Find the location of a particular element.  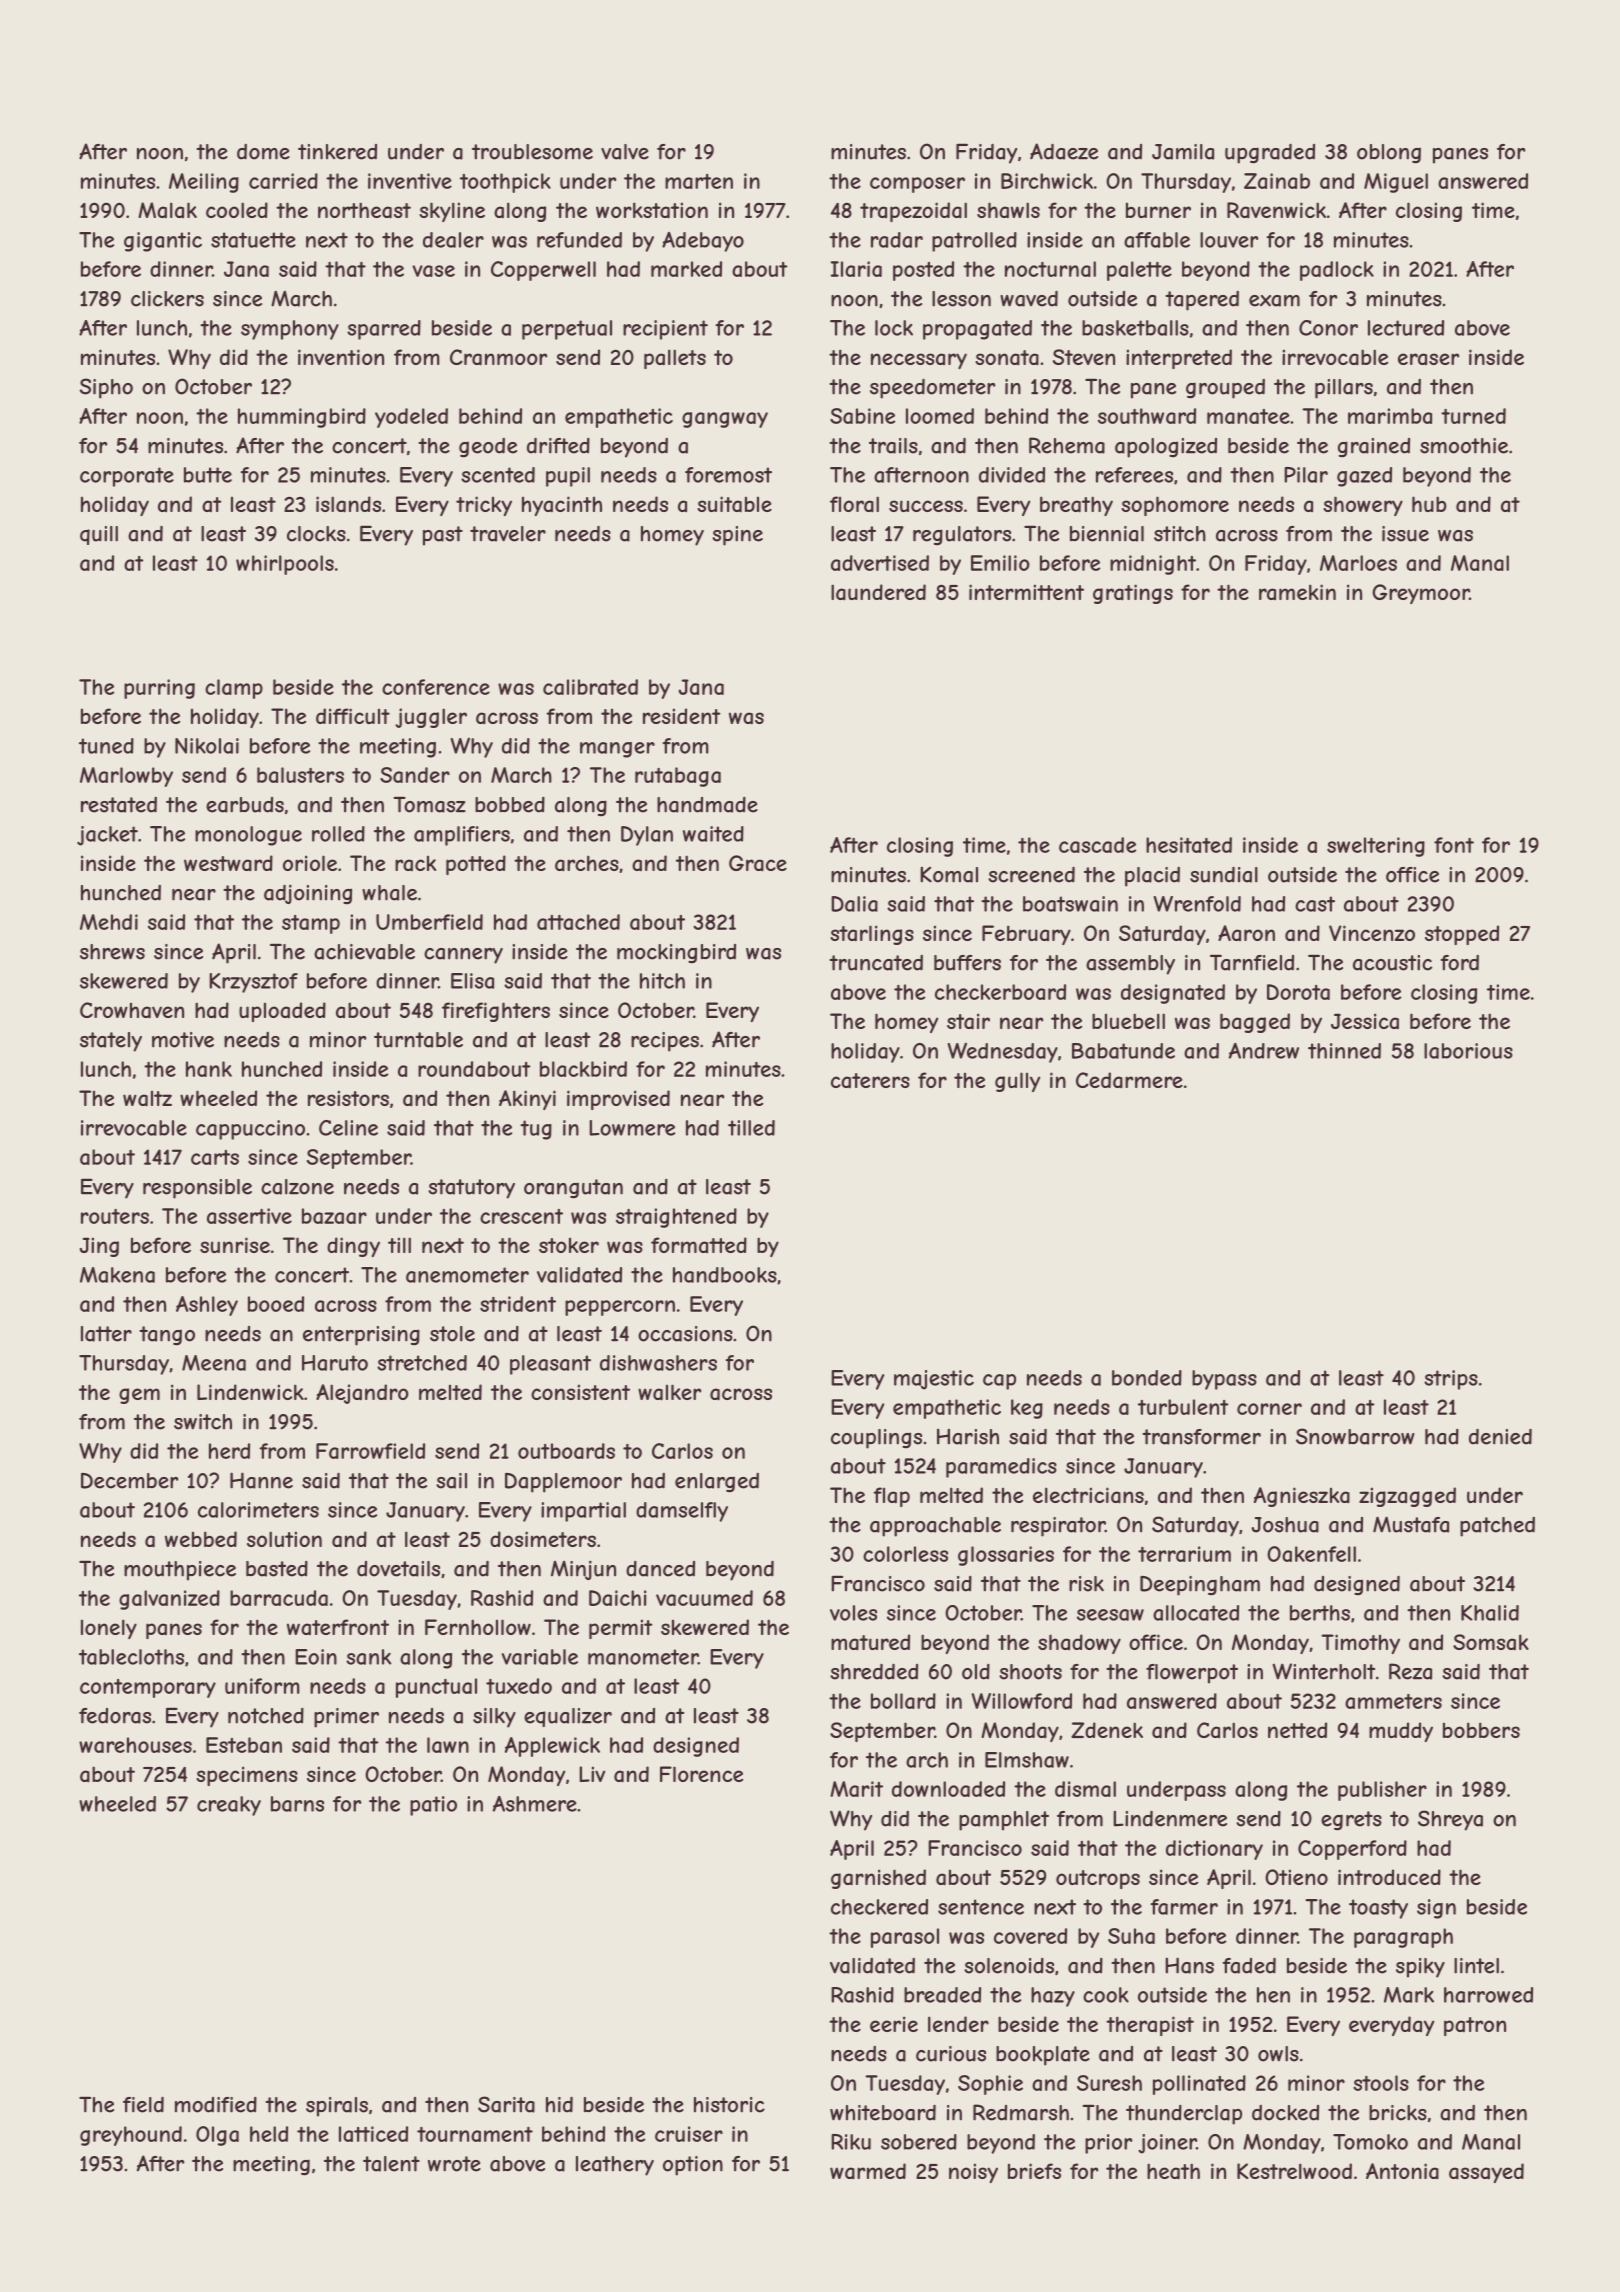

hesitated is located at coordinates (1189, 845).
